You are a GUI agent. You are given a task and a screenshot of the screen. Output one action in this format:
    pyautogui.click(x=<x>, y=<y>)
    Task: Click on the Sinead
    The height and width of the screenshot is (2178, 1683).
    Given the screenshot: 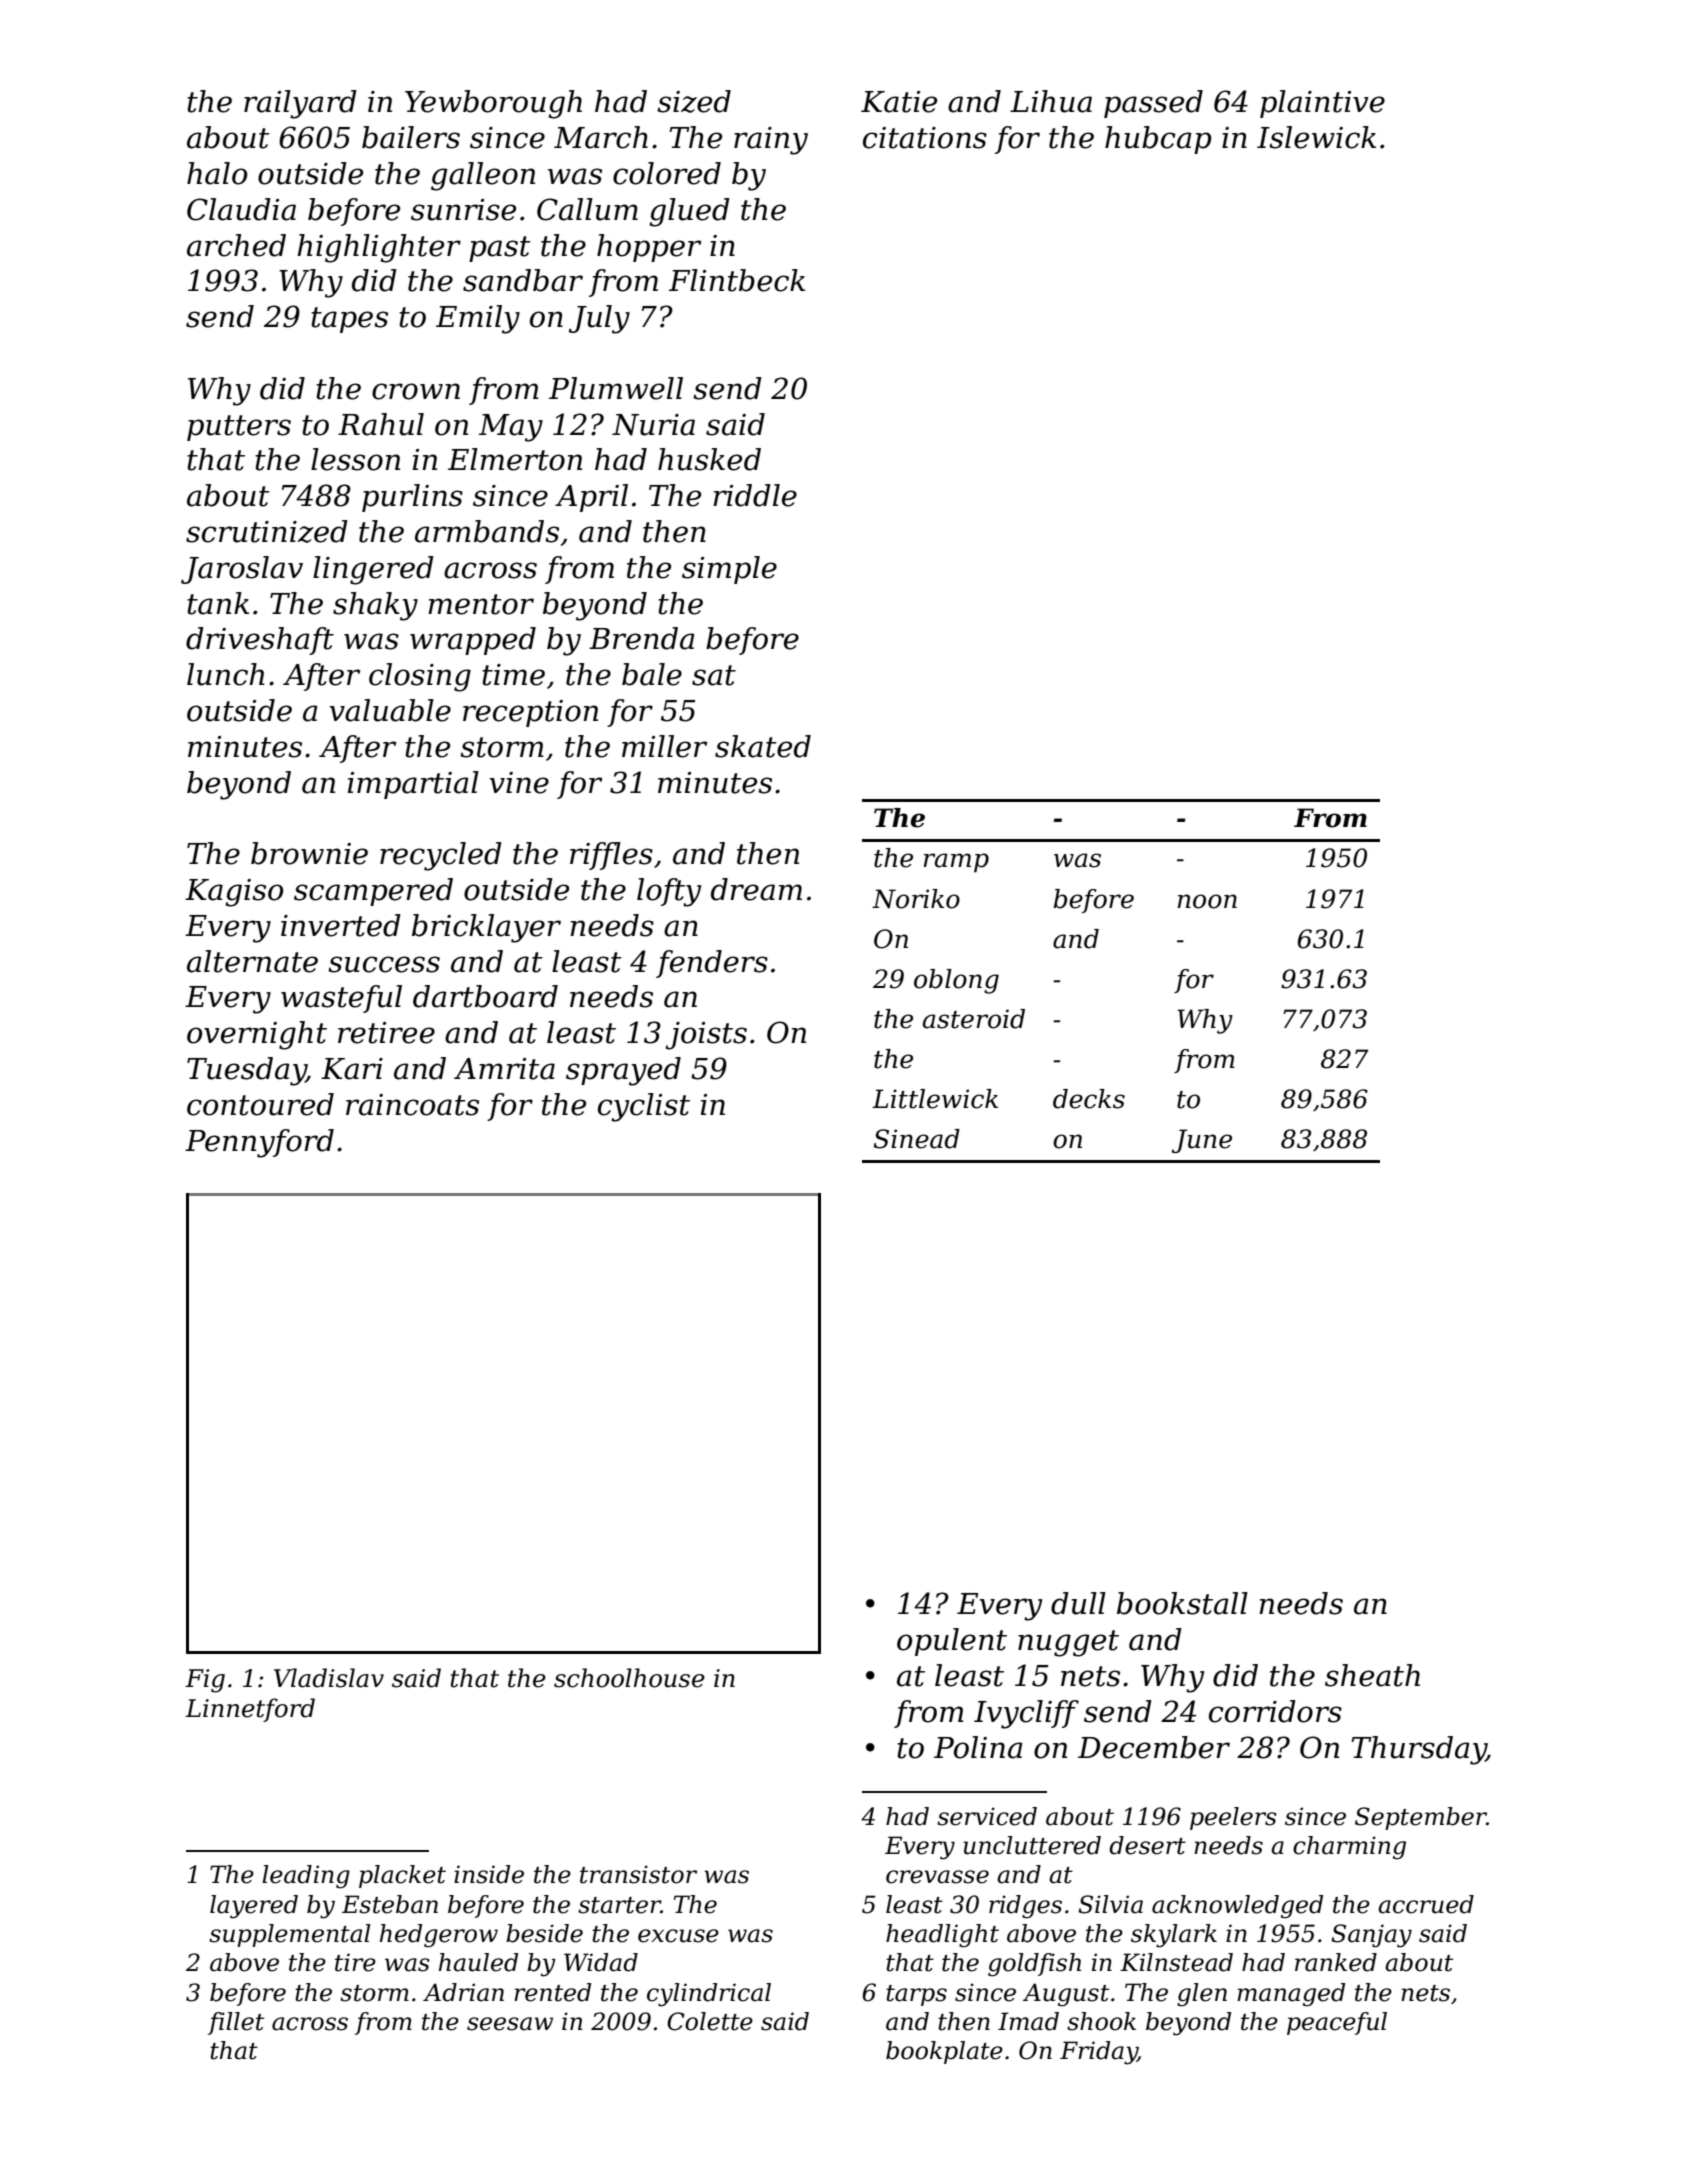 What is the action you would take?
    pyautogui.click(x=916, y=1139)
